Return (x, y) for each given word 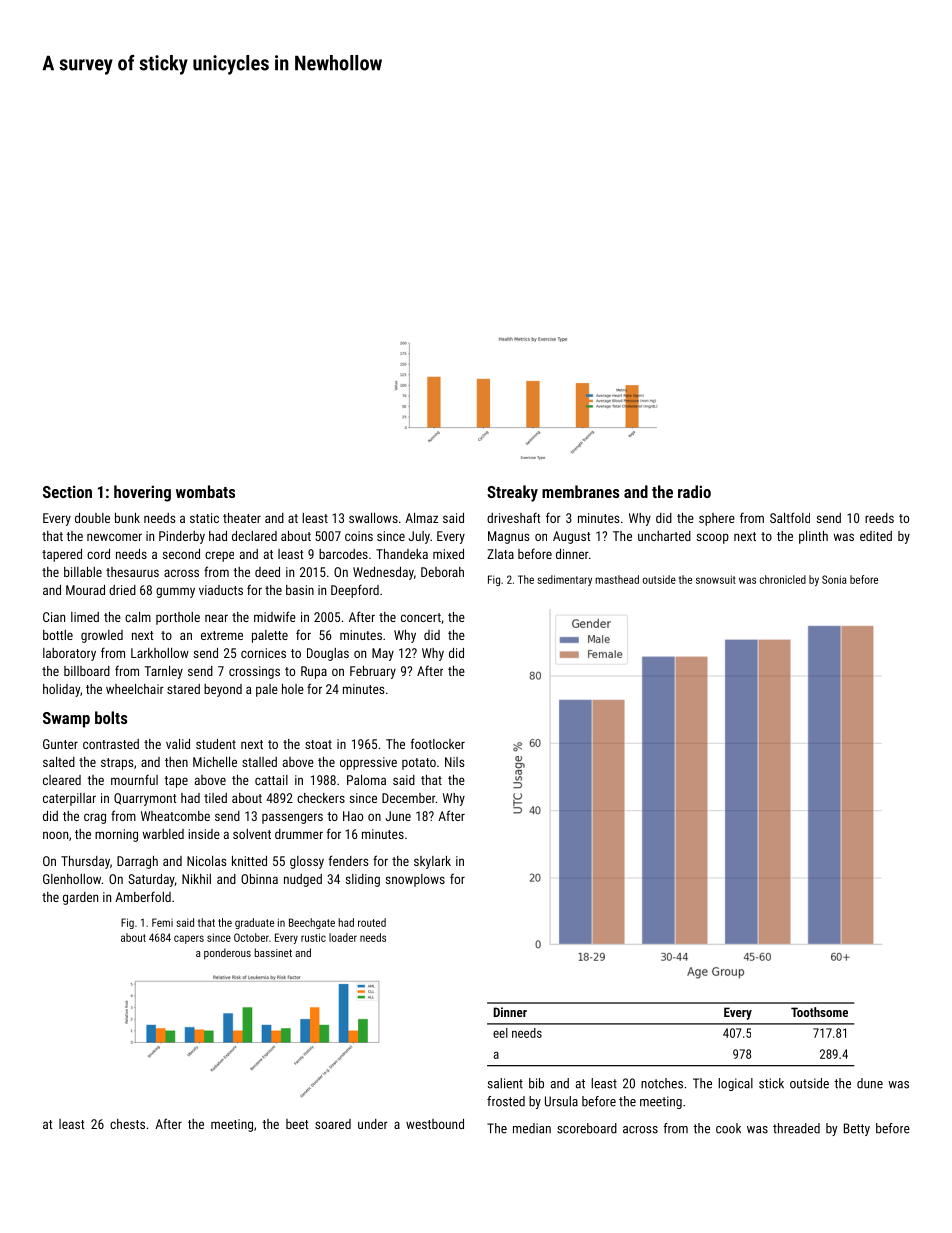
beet (297, 1124)
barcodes (343, 554)
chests (127, 1124)
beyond (223, 690)
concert (421, 617)
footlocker (438, 743)
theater (242, 518)
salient (505, 1083)
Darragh (137, 862)
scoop (713, 538)
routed (372, 922)
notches (662, 1083)
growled (102, 636)
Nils (454, 762)
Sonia (834, 579)
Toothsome (819, 1012)
